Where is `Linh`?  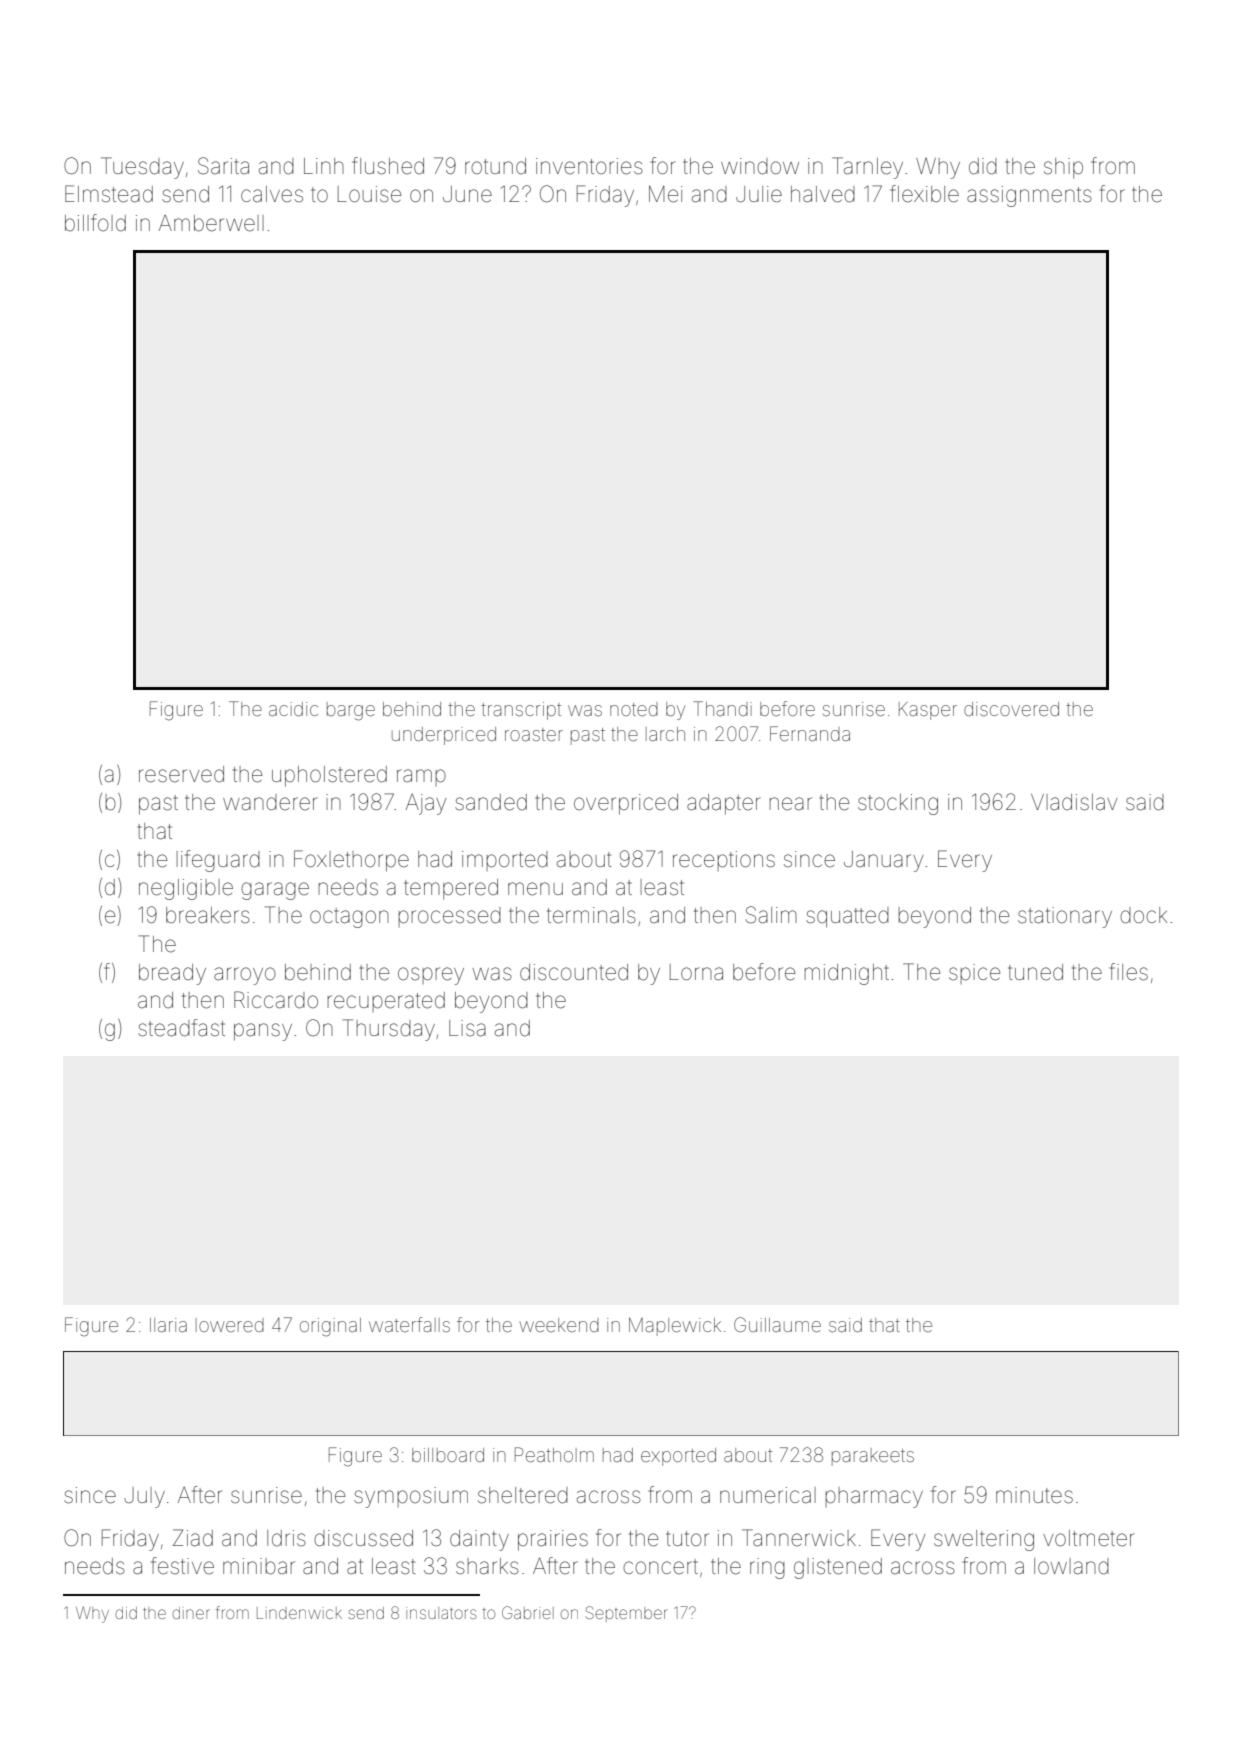 Linh is located at coordinates (324, 166).
